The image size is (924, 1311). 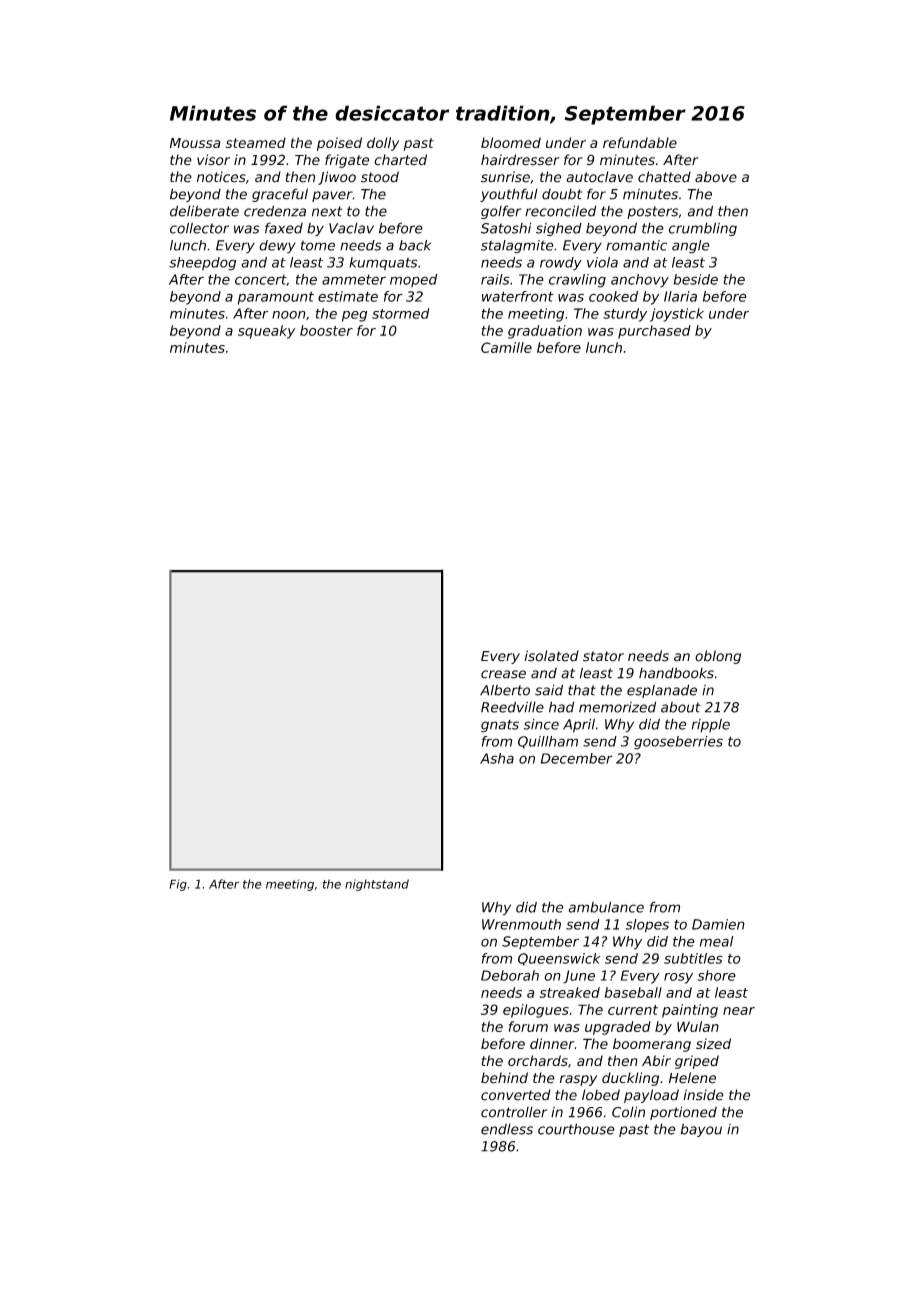 I want to click on ripple, so click(x=711, y=725).
